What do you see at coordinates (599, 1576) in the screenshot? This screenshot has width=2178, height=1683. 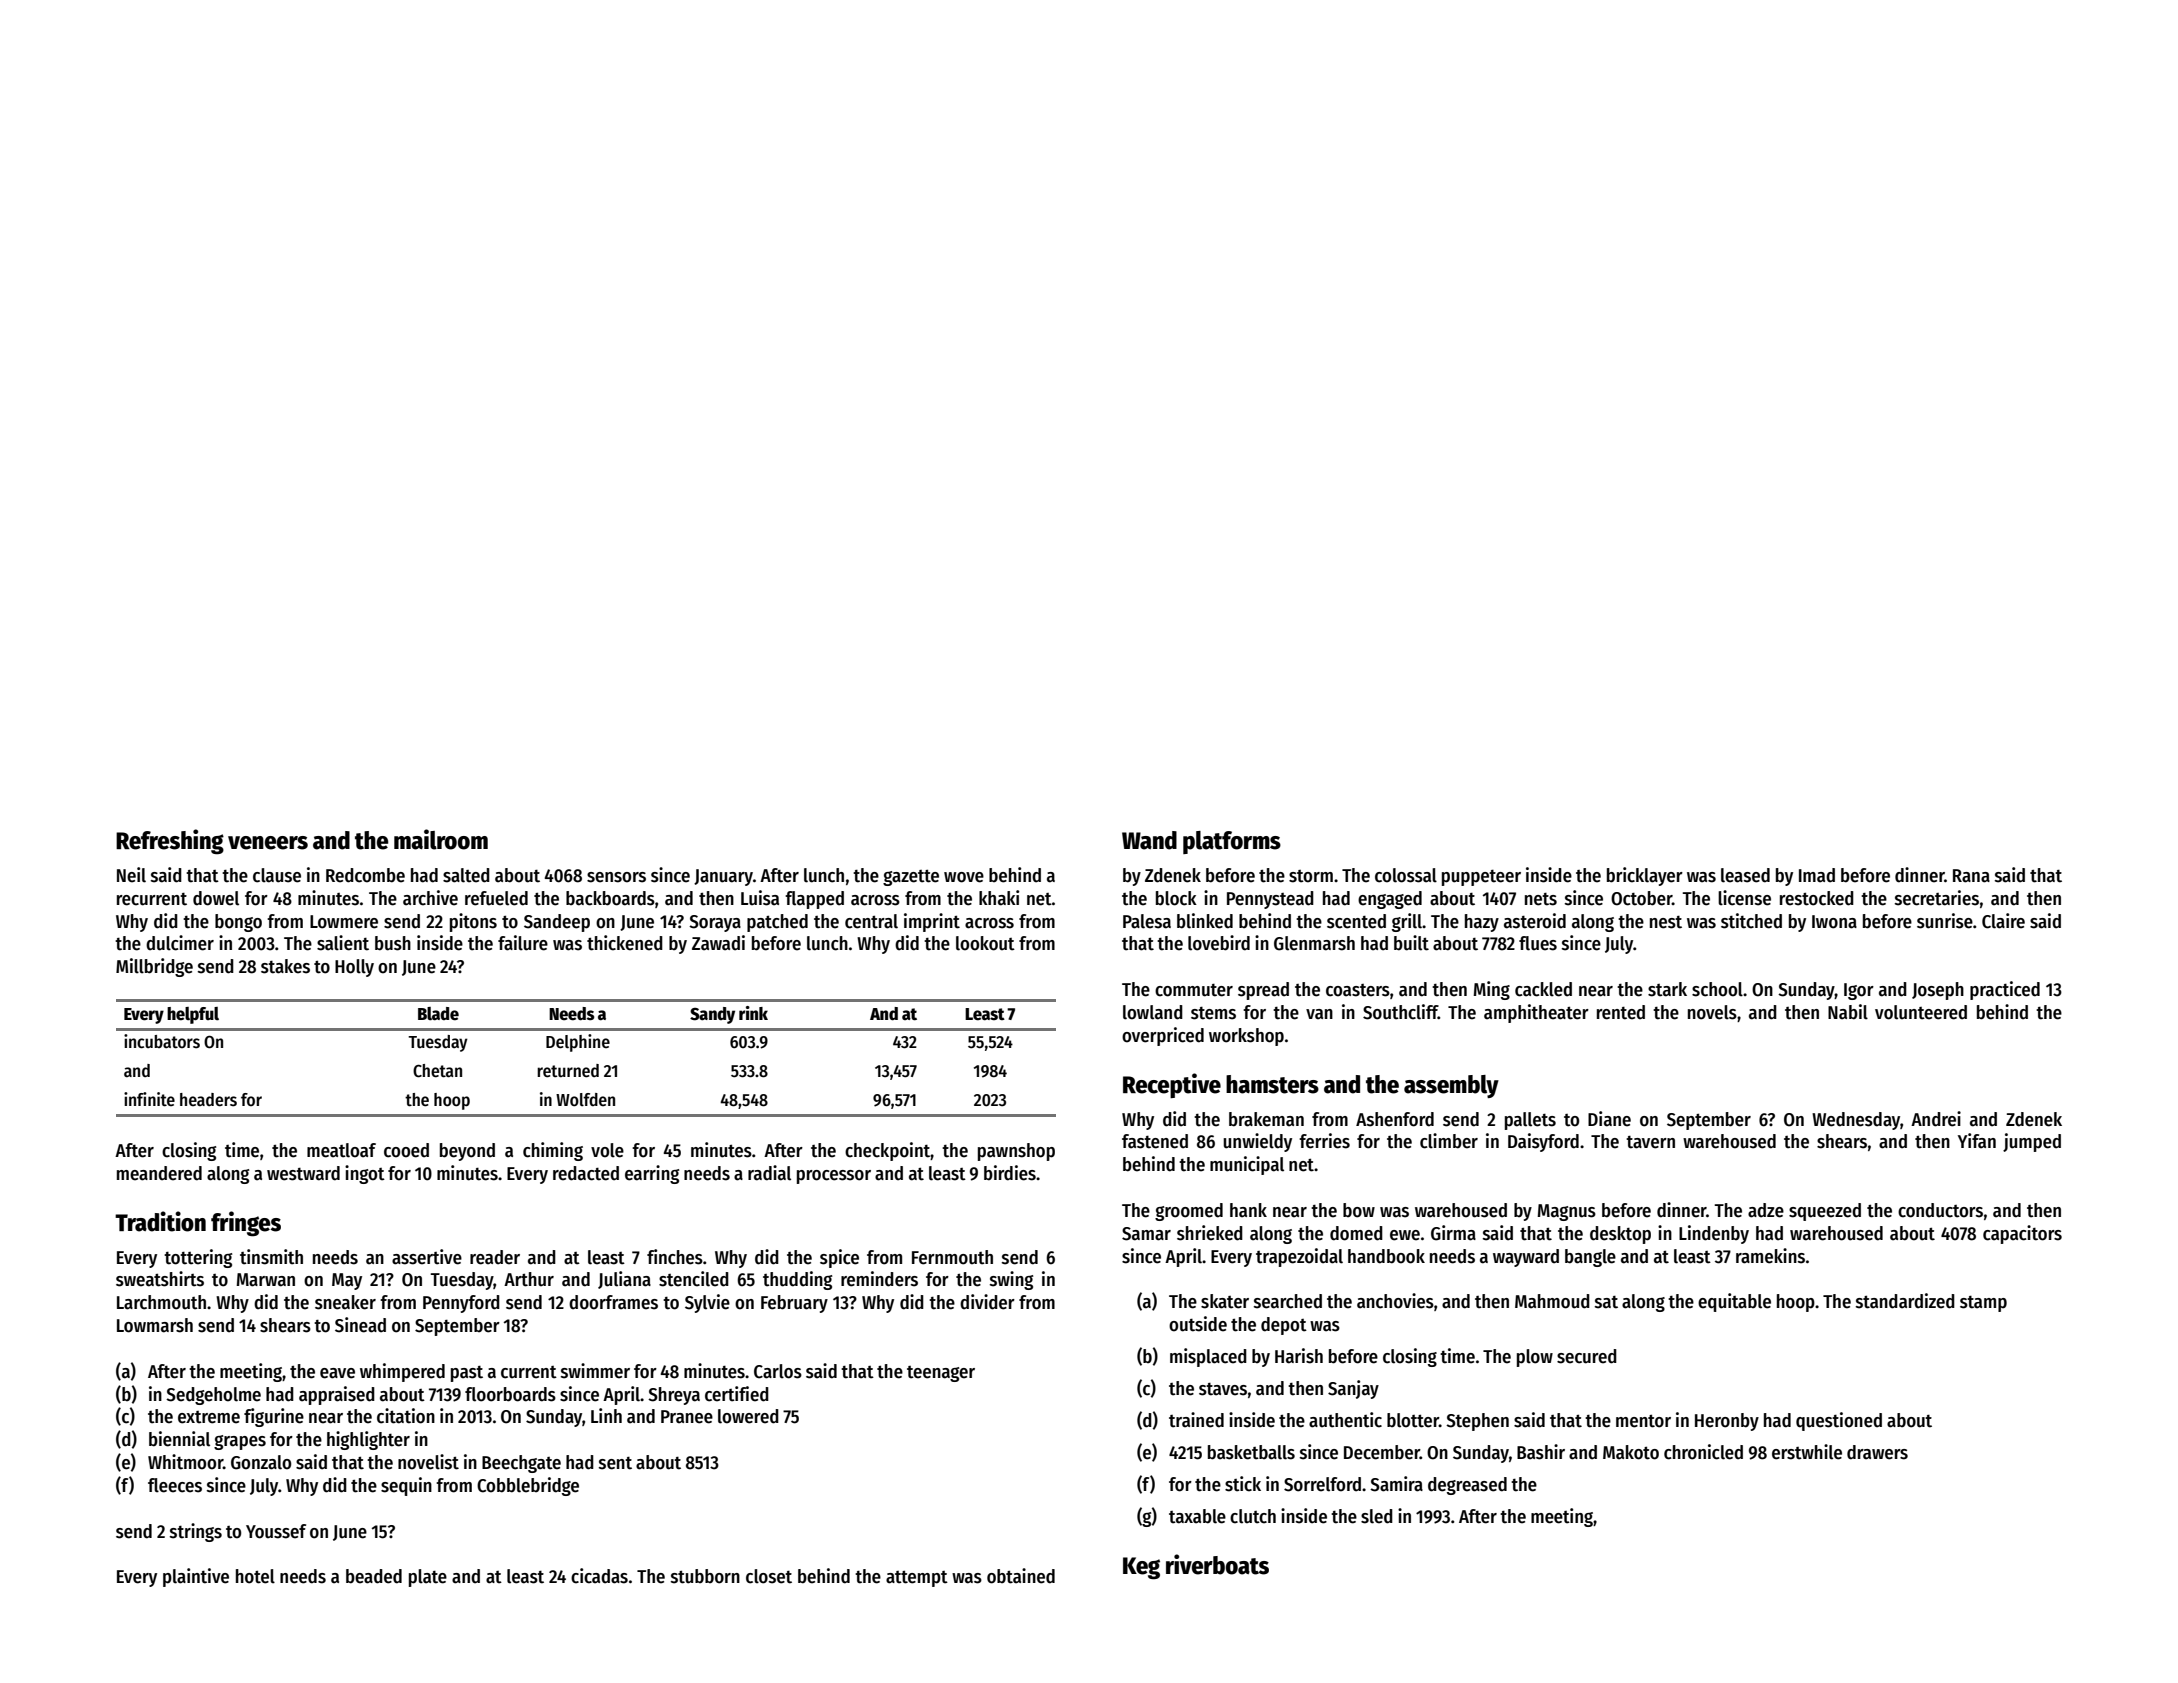 I see `cicadas` at bounding box center [599, 1576].
